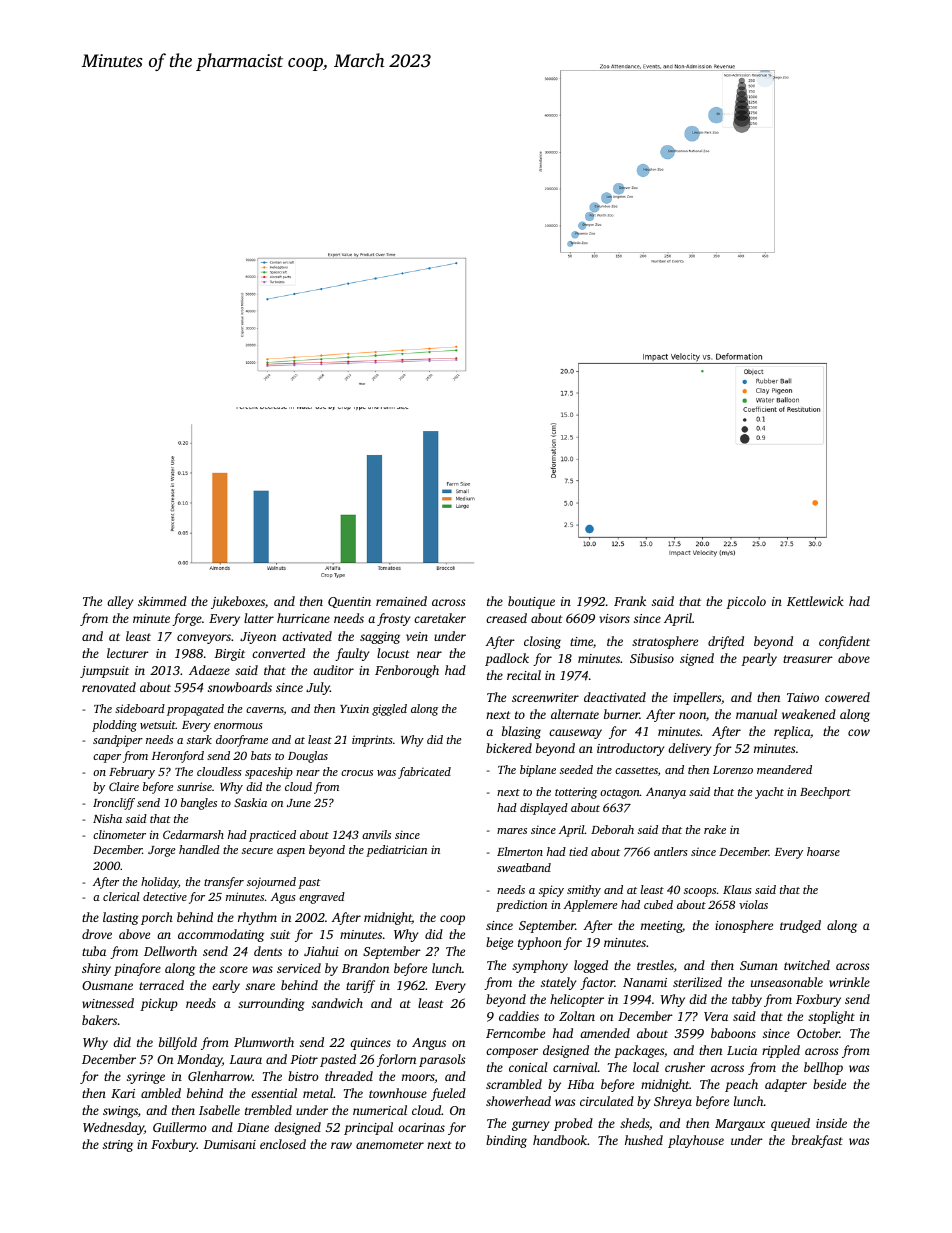  Describe the element at coordinates (575, 714) in the screenshot. I see `alternate` at that location.
